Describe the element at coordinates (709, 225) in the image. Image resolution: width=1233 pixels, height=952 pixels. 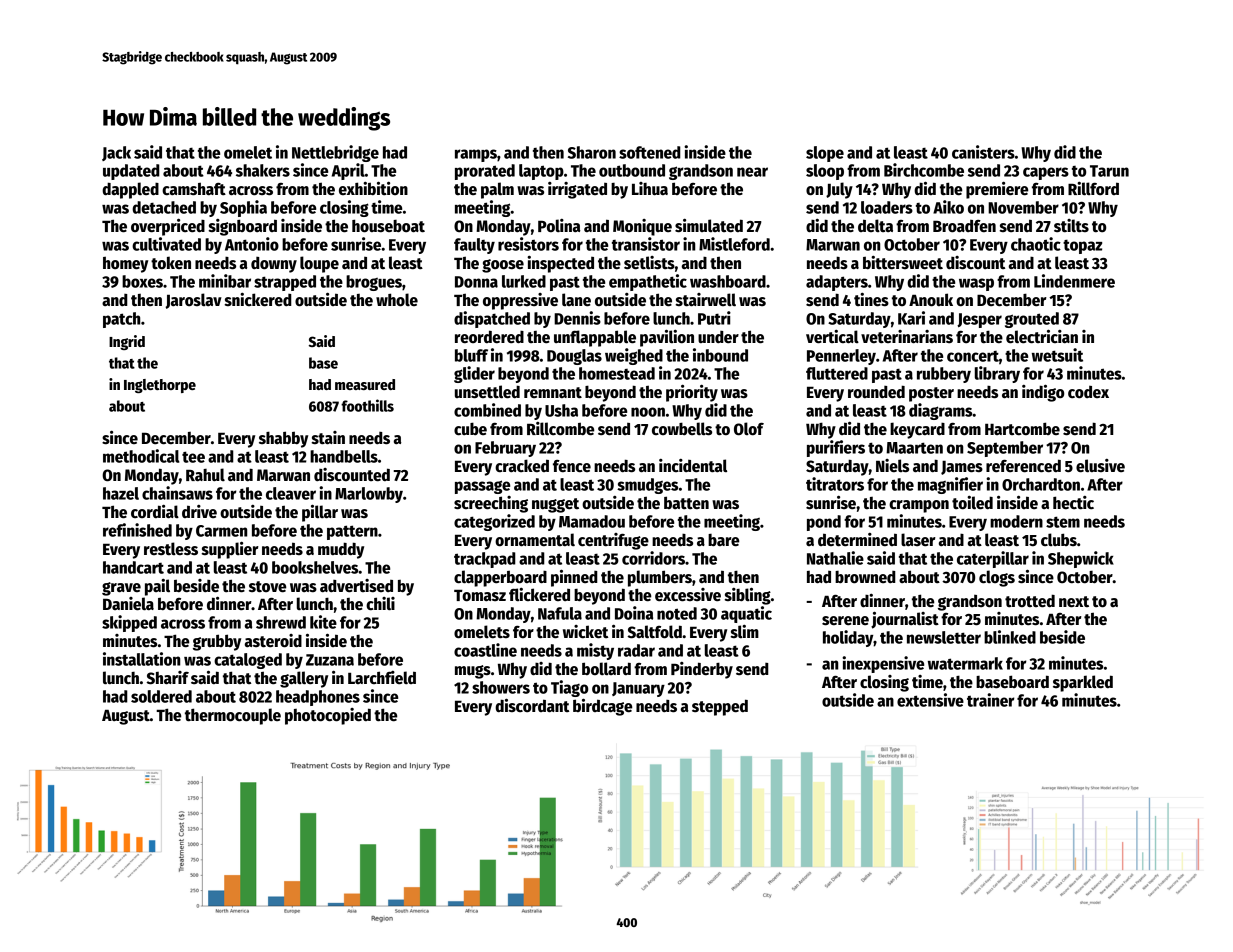
I see `simulated` at that location.
